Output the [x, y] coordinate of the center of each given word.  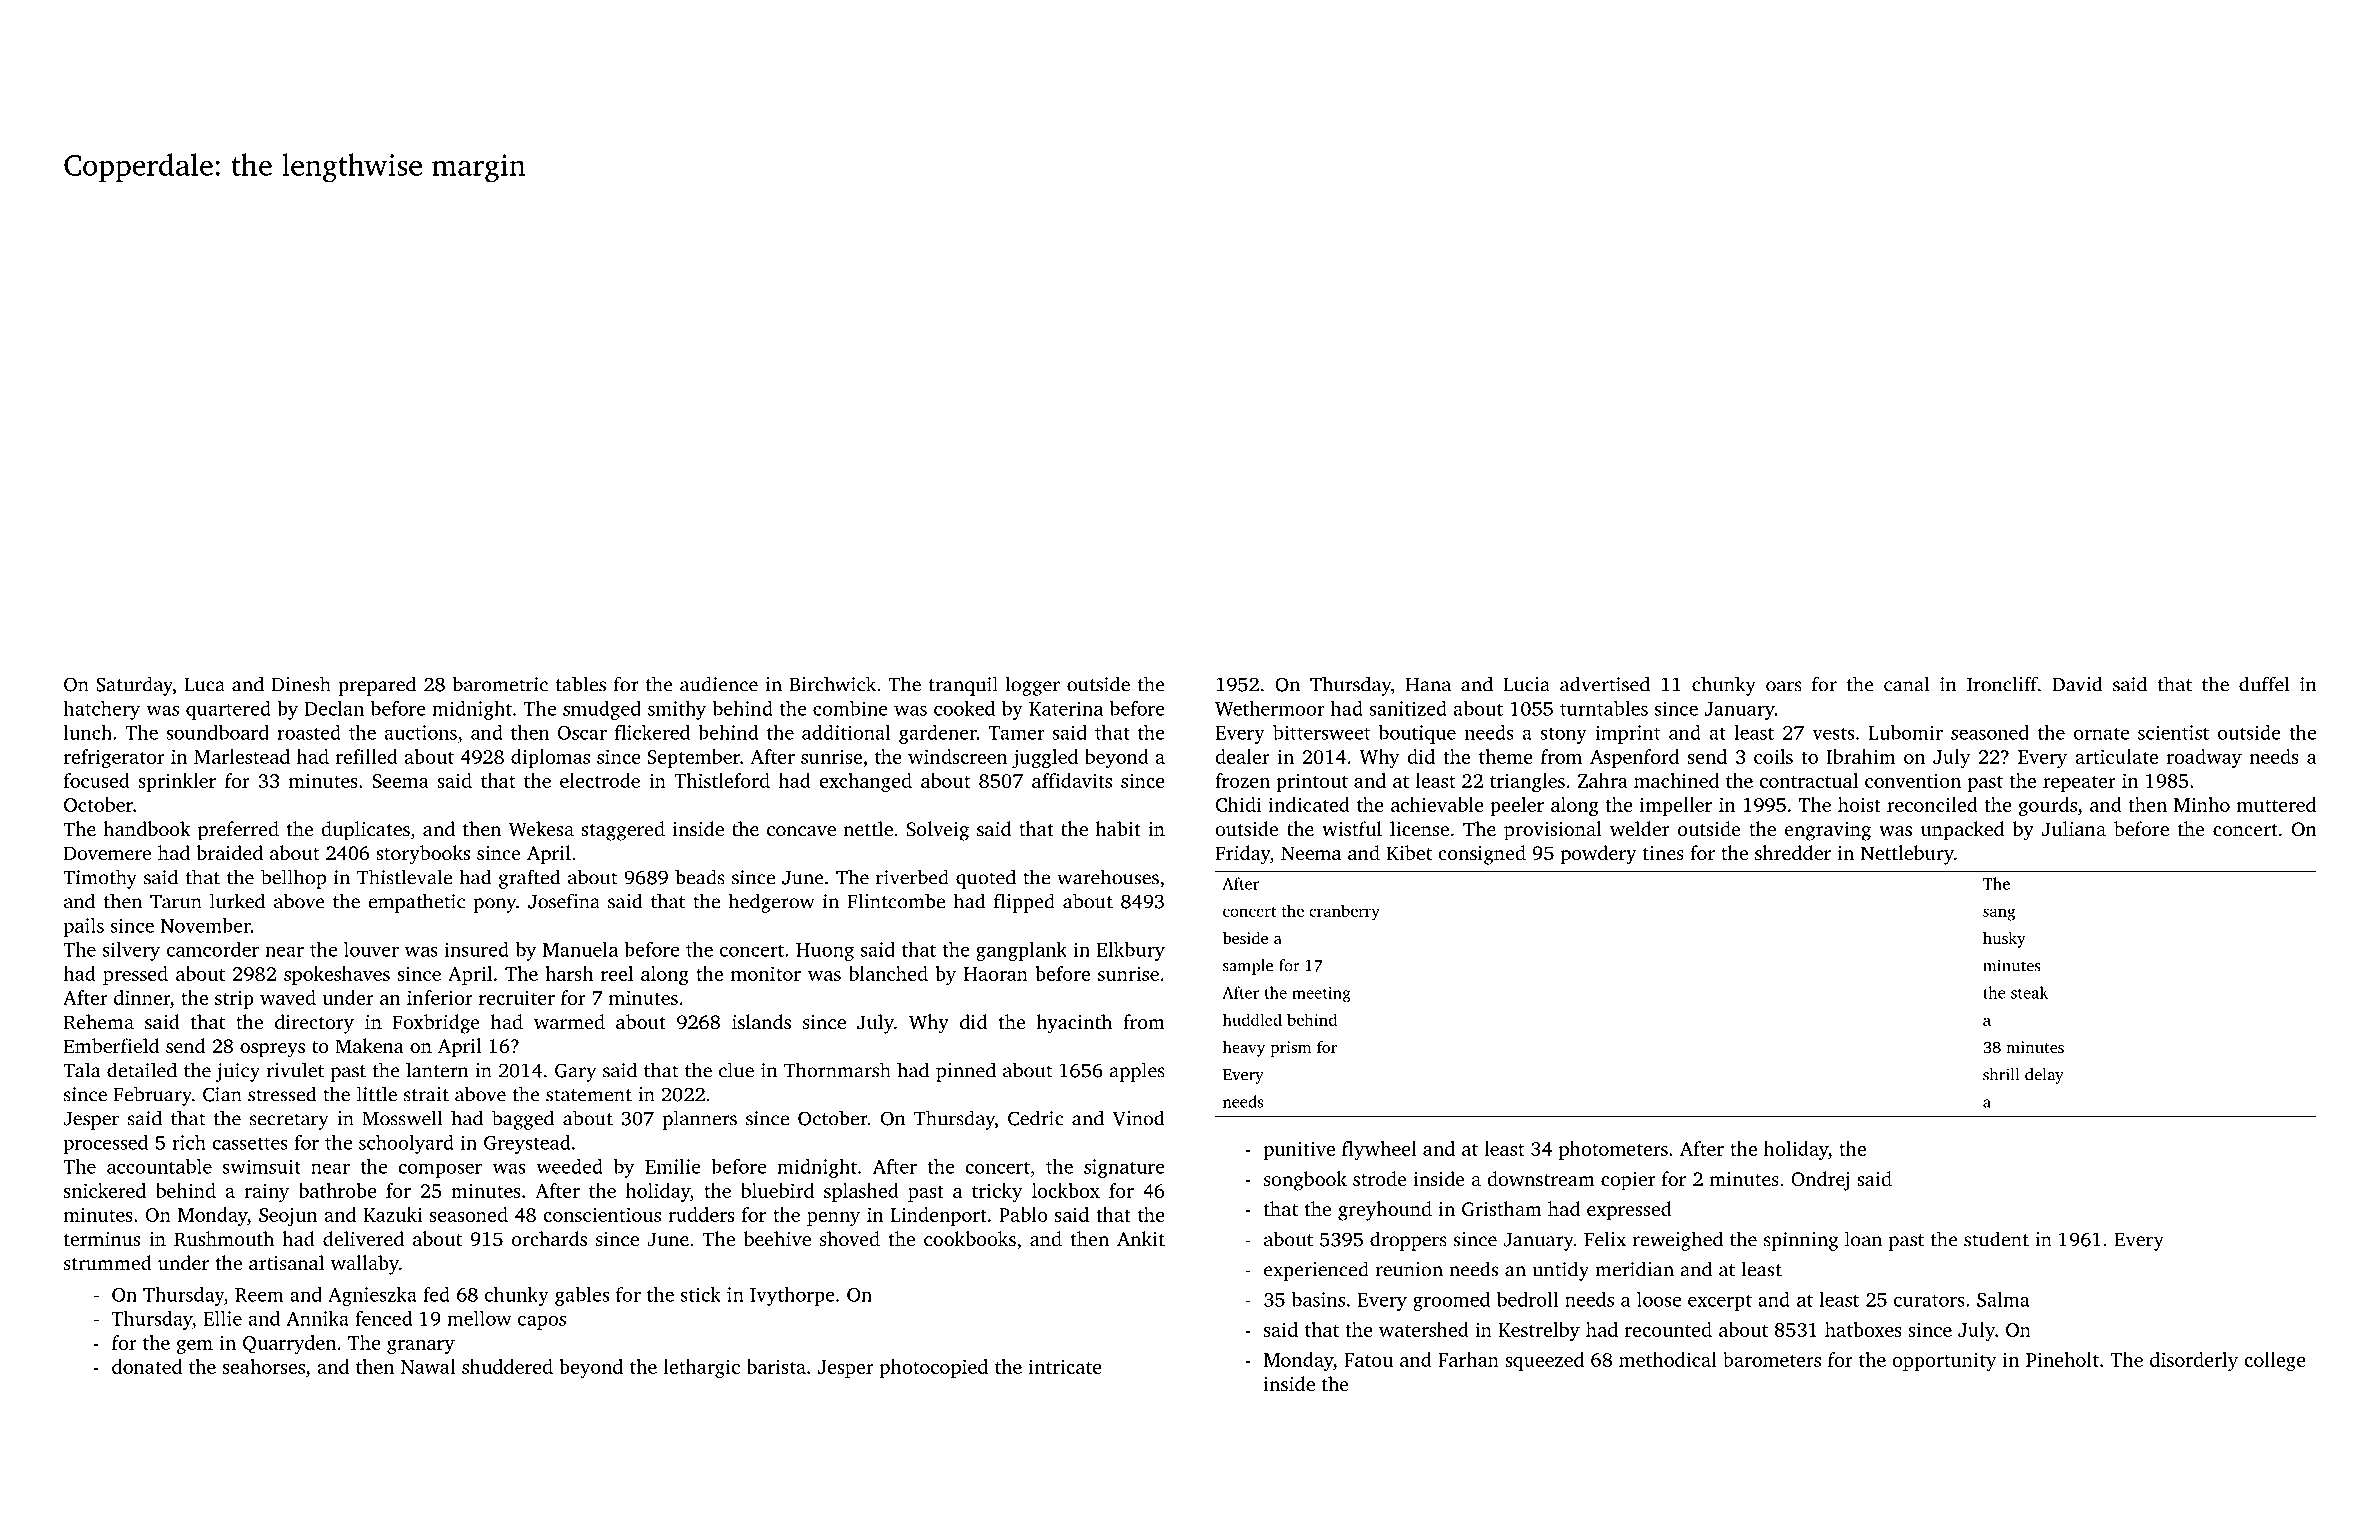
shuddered [507, 1366]
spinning [1801, 1241]
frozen [1242, 780]
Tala [82, 1070]
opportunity [1944, 1362]
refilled [367, 756]
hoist [1859, 804]
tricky [997, 1192]
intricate [1065, 1367]
